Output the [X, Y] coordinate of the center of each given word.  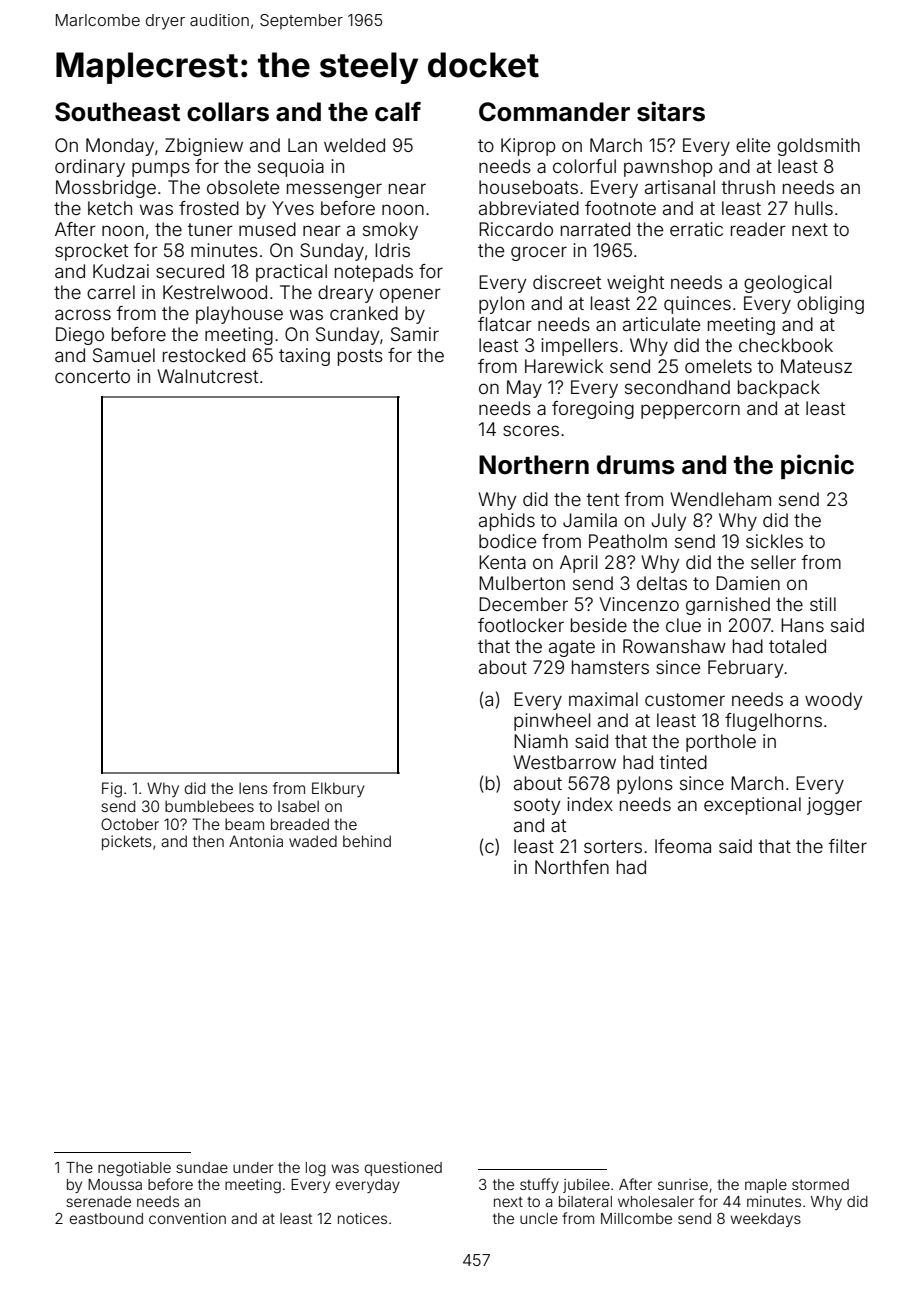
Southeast [117, 112]
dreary [345, 294]
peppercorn [690, 411]
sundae [202, 1167]
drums [636, 465]
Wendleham [720, 499]
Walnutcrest [207, 376]
